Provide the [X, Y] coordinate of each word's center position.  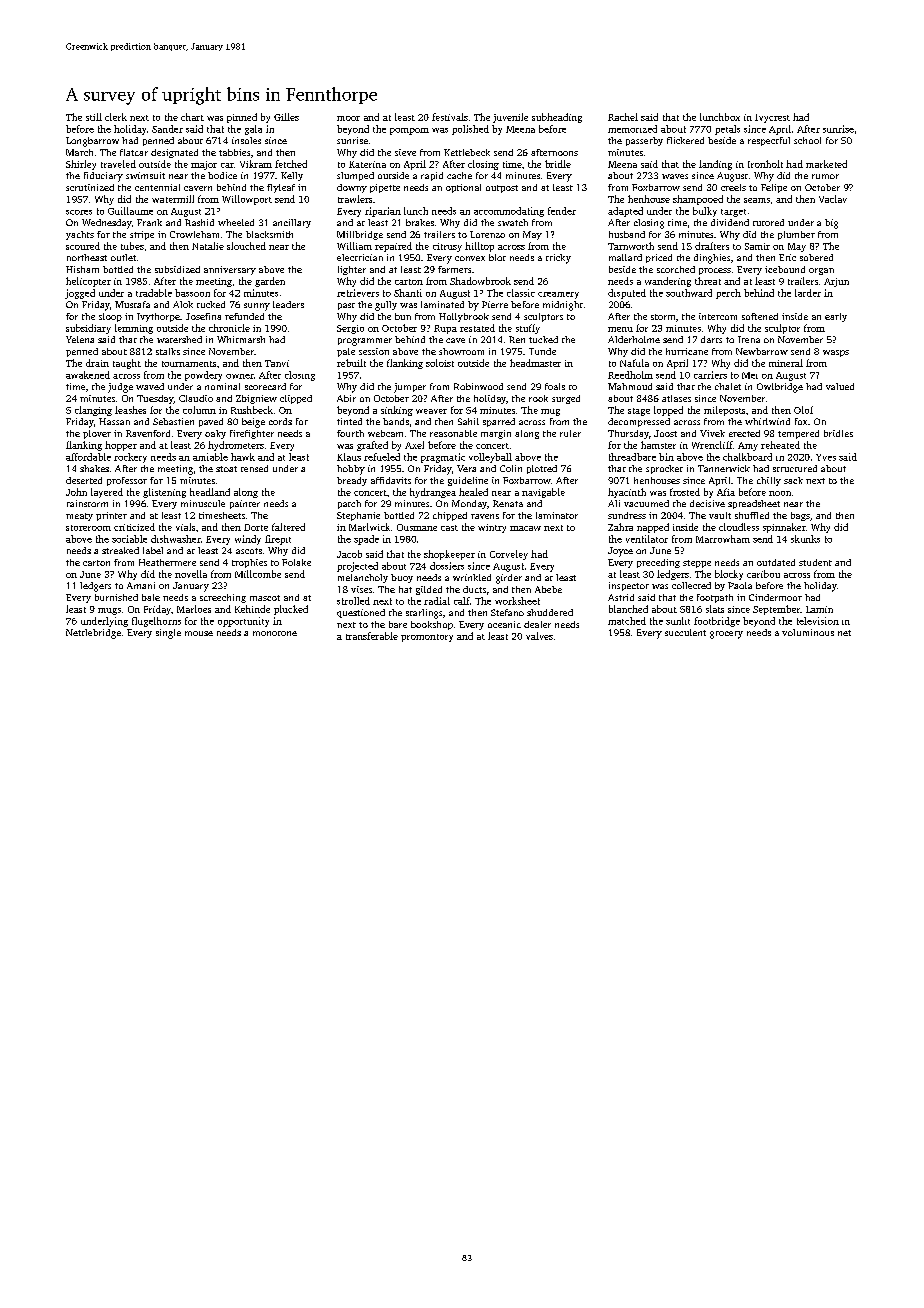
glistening [164, 493]
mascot [265, 598]
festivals [450, 117]
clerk [116, 117]
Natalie [208, 246]
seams [757, 200]
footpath [715, 598]
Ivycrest [772, 118]
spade [366, 540]
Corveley [509, 555]
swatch [513, 222]
